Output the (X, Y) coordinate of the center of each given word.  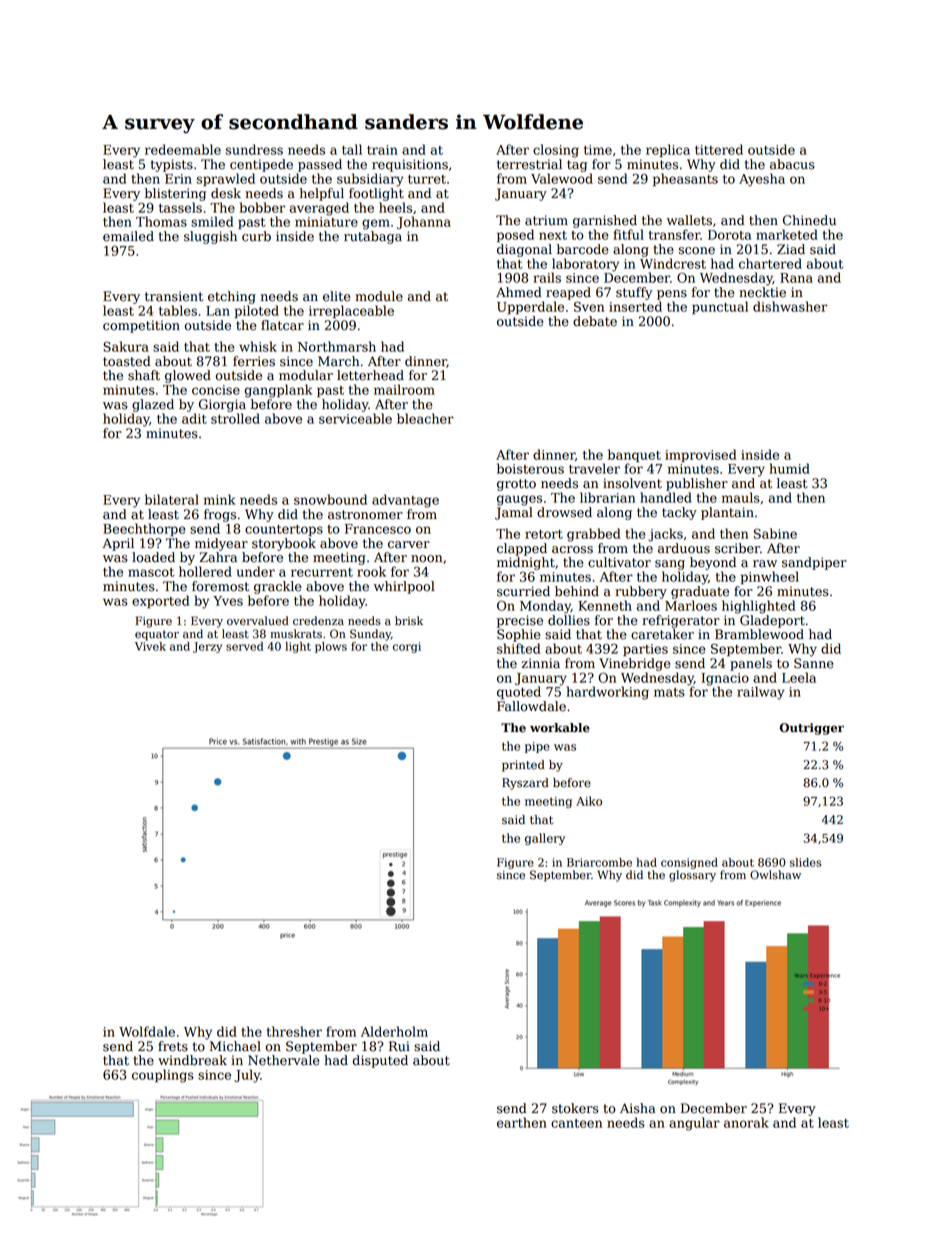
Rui (399, 1046)
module (379, 296)
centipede (261, 165)
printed (523, 766)
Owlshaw (775, 875)
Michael (235, 1046)
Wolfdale (147, 1031)
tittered (719, 149)
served (244, 646)
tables (178, 310)
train (382, 150)
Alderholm (394, 1031)
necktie (762, 292)
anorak (746, 1122)
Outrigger (812, 729)
